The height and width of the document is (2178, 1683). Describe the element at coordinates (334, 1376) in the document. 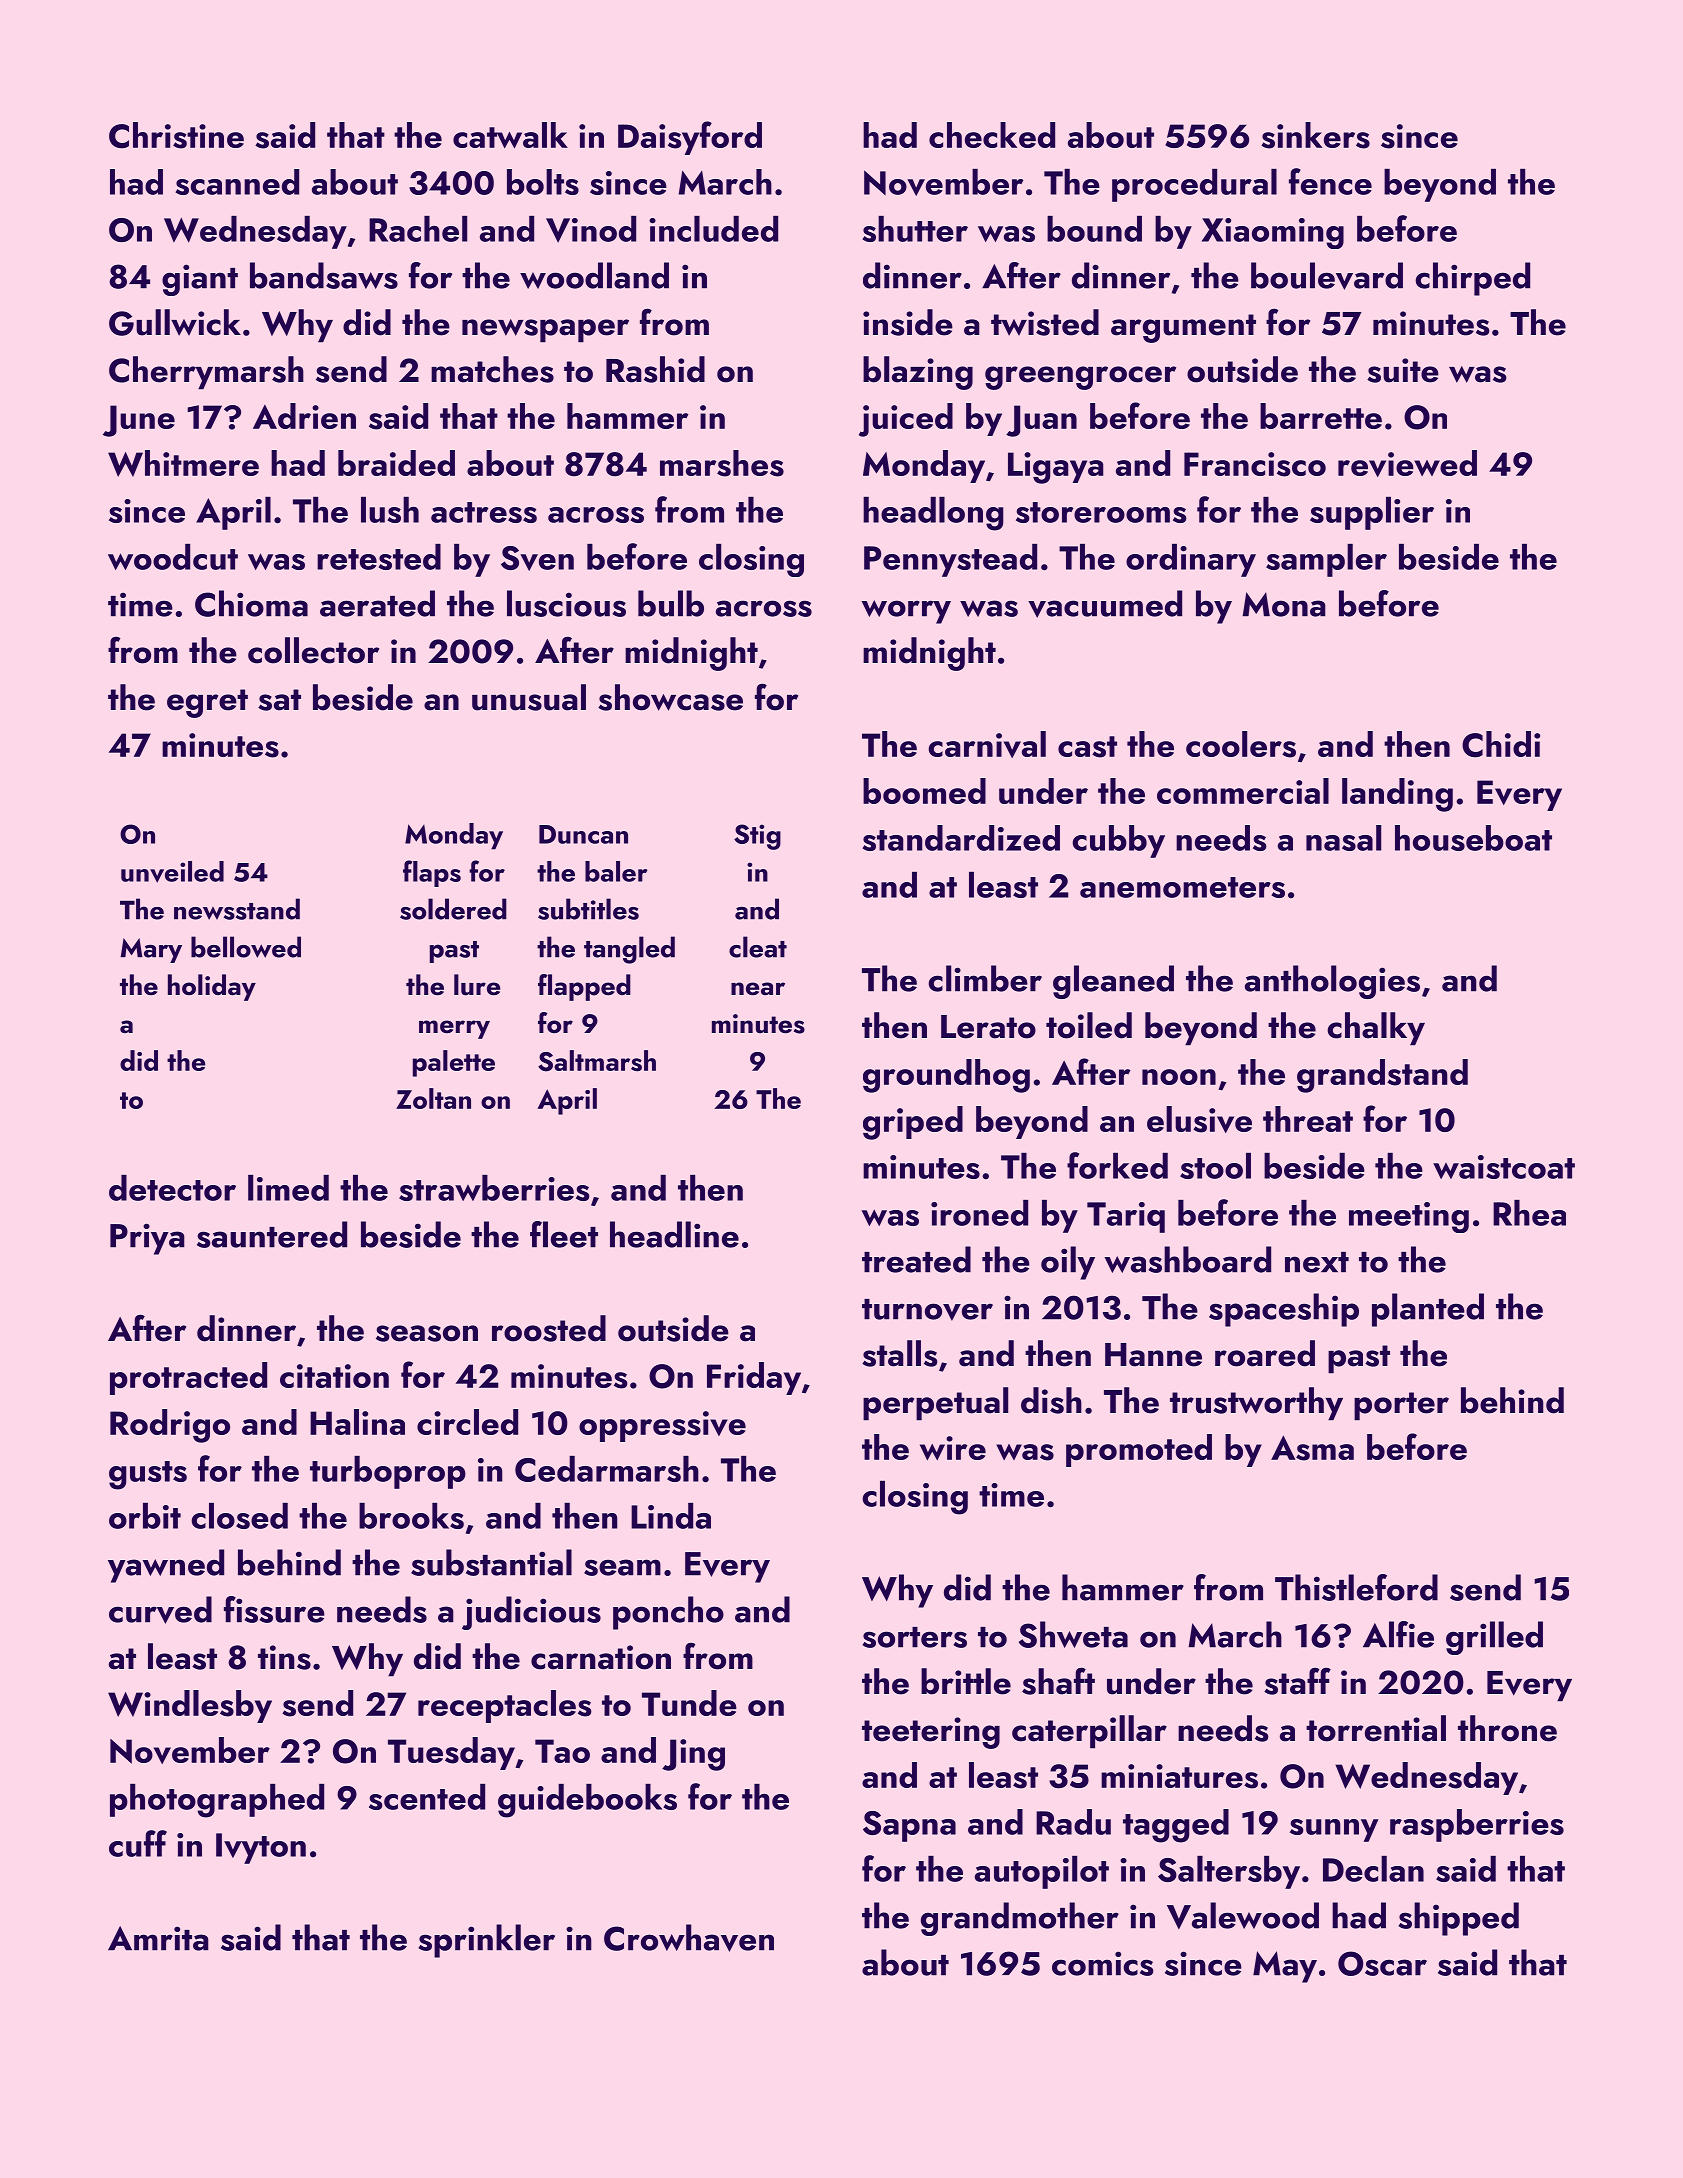

I see `citation` at that location.
